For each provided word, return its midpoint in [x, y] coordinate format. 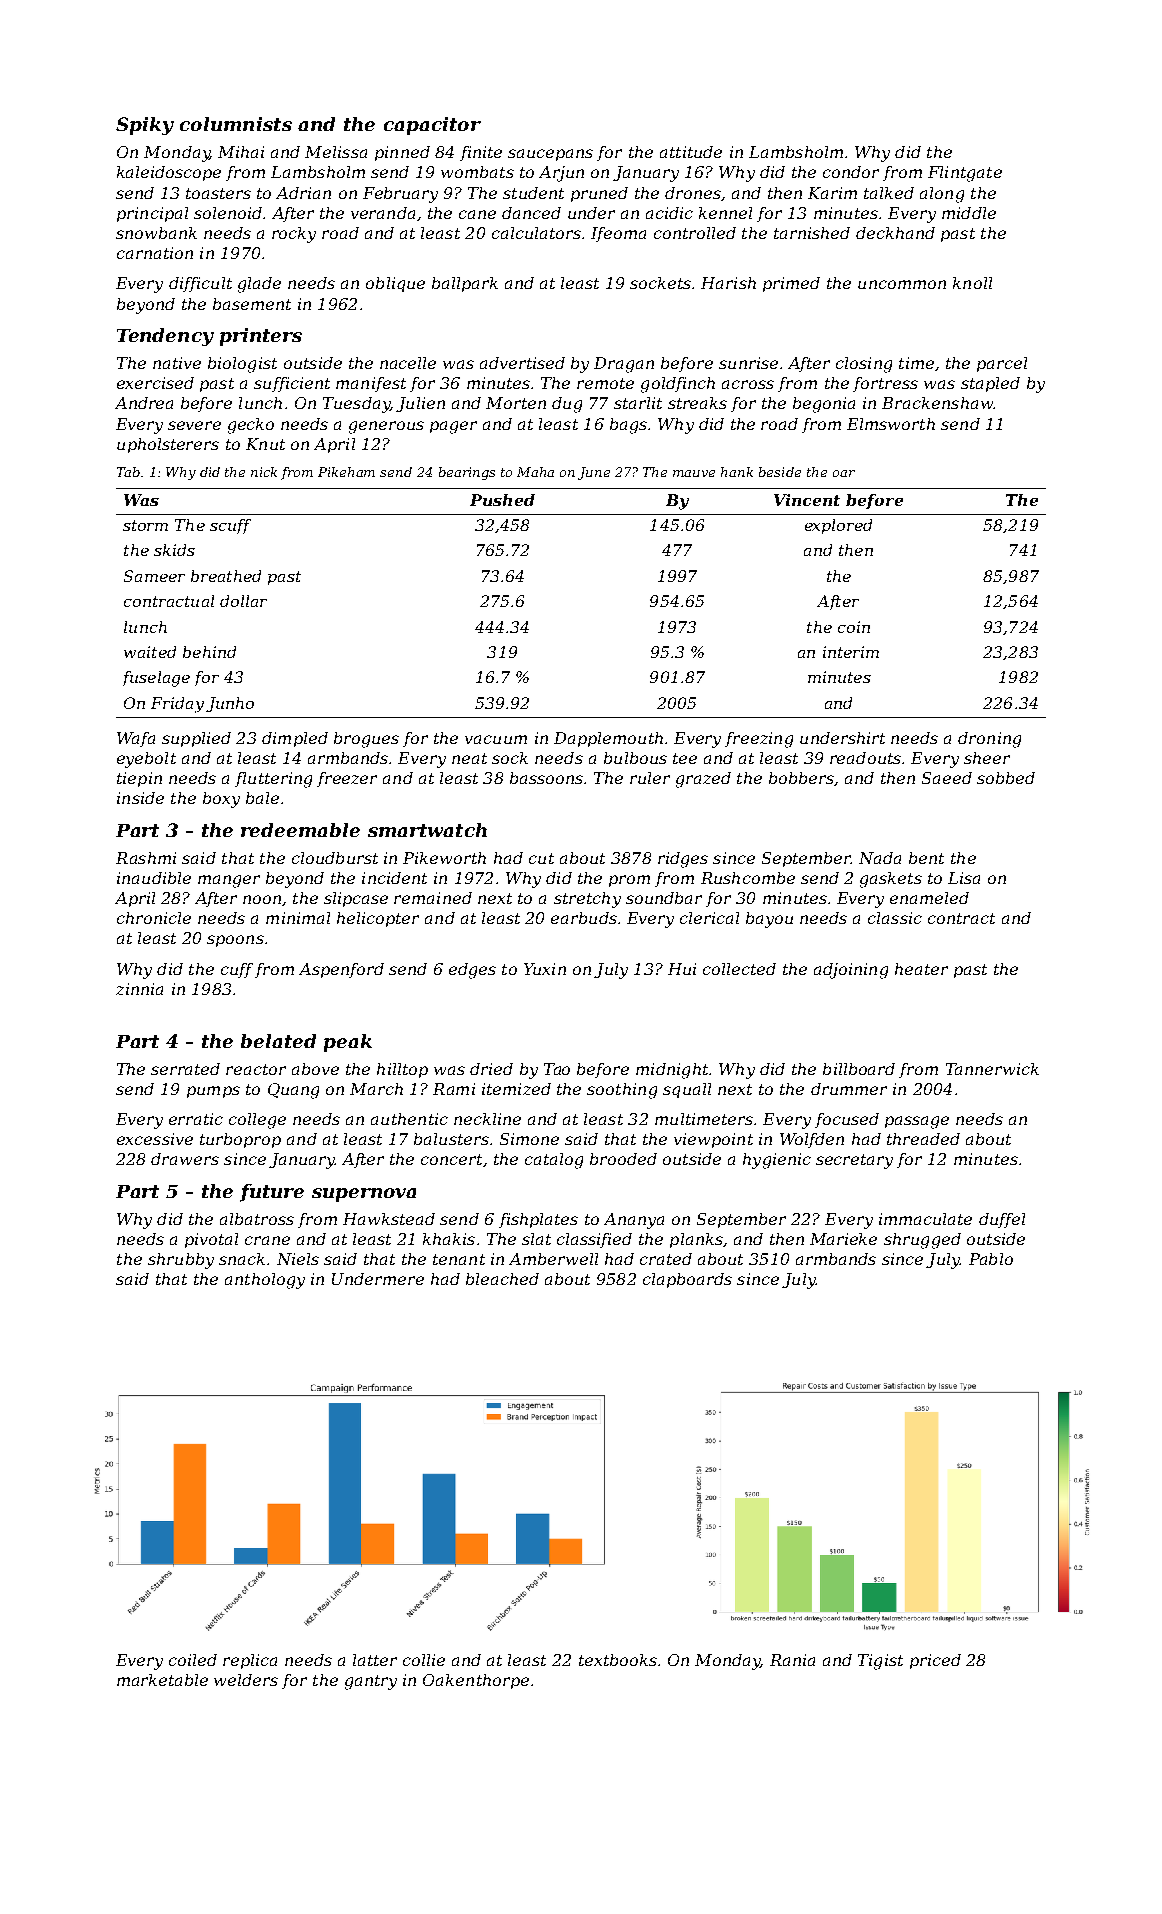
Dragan [624, 365]
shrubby [181, 1261]
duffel [1002, 1220]
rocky [294, 235]
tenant [459, 1259]
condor [851, 172]
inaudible [154, 878]
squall [687, 1090]
